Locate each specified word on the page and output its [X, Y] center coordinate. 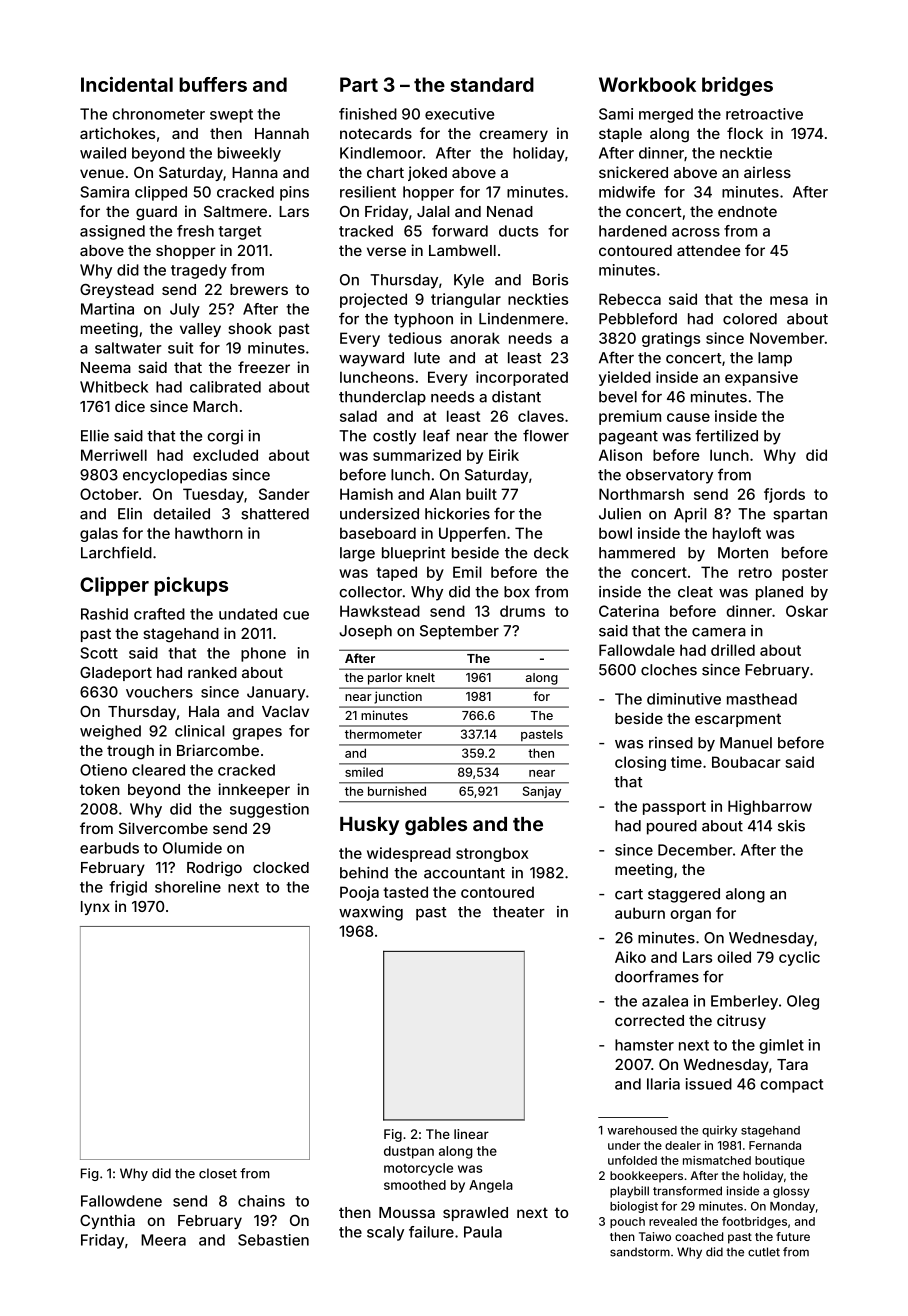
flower [546, 435]
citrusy [741, 1021]
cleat [695, 592]
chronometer [158, 114]
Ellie [95, 436]
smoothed [415, 1185]
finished [368, 114]
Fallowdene [121, 1201]
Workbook [647, 84]
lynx [95, 908]
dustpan [409, 1152]
